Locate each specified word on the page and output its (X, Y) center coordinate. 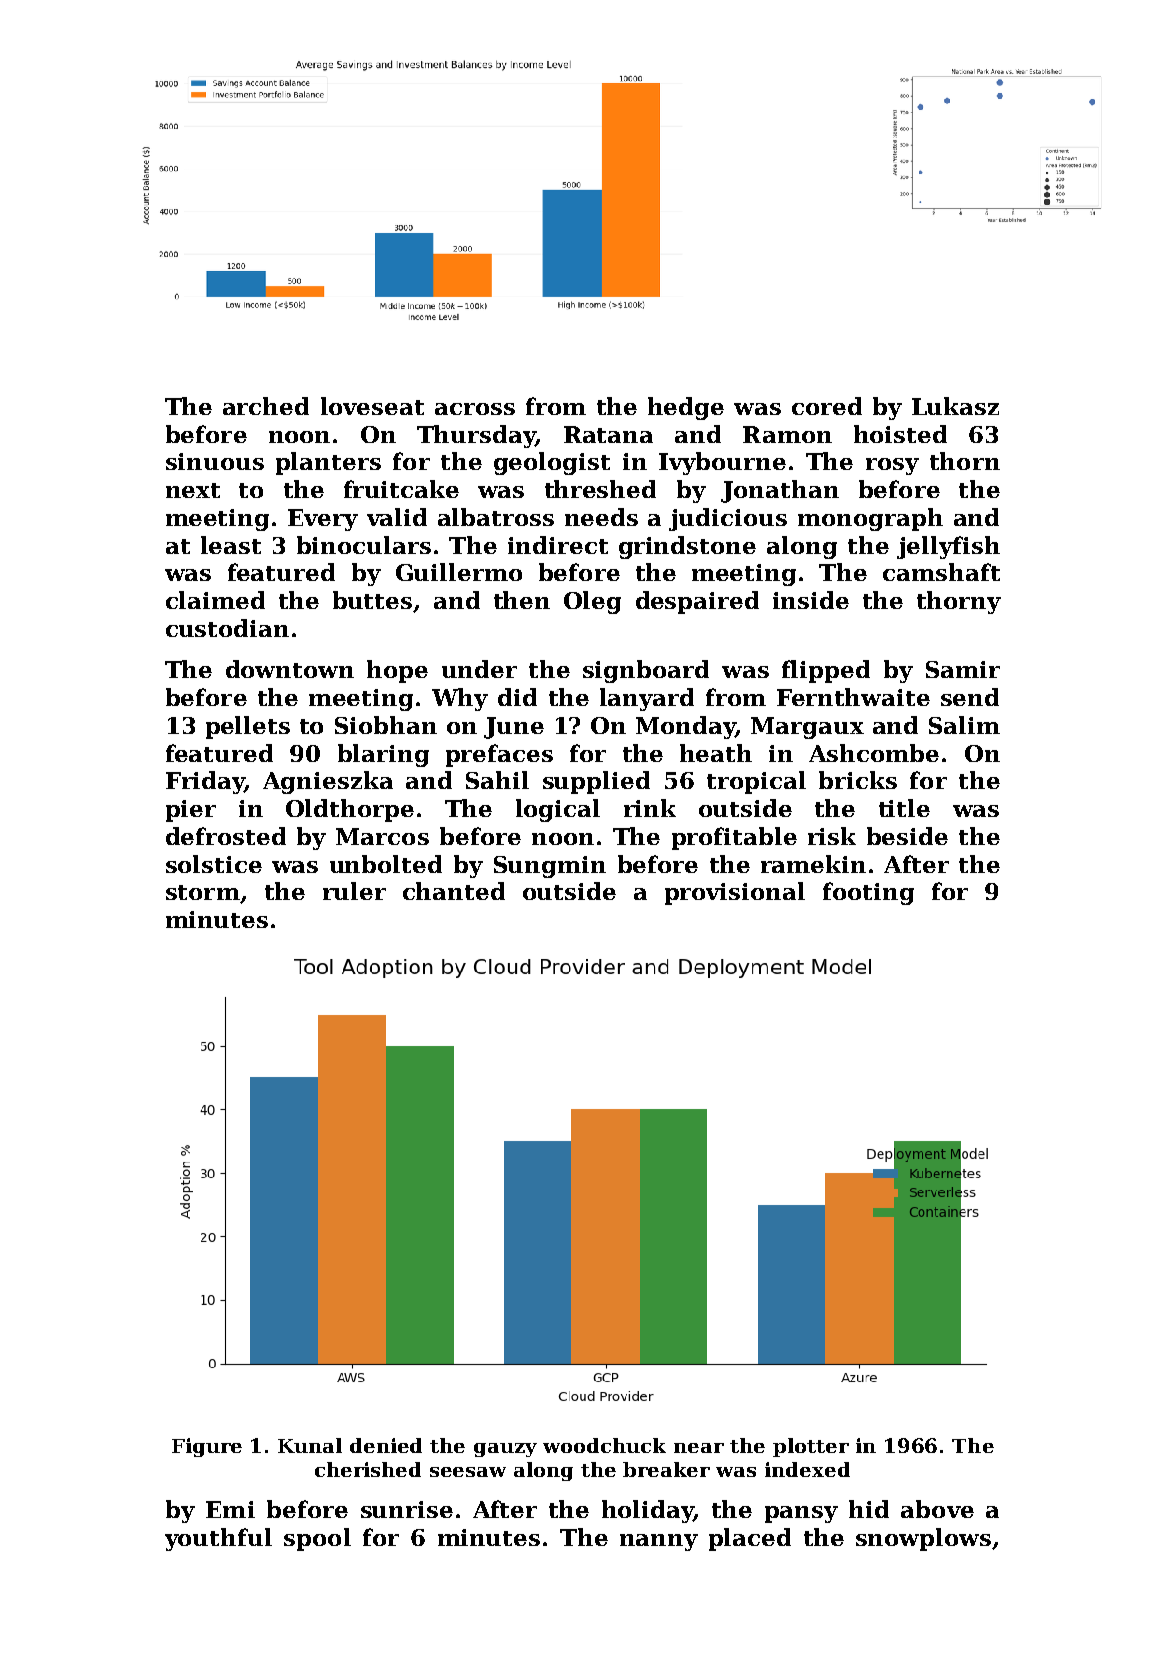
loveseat (372, 406)
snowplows (923, 1539)
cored (827, 406)
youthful (218, 1539)
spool (317, 1539)
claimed (215, 600)
